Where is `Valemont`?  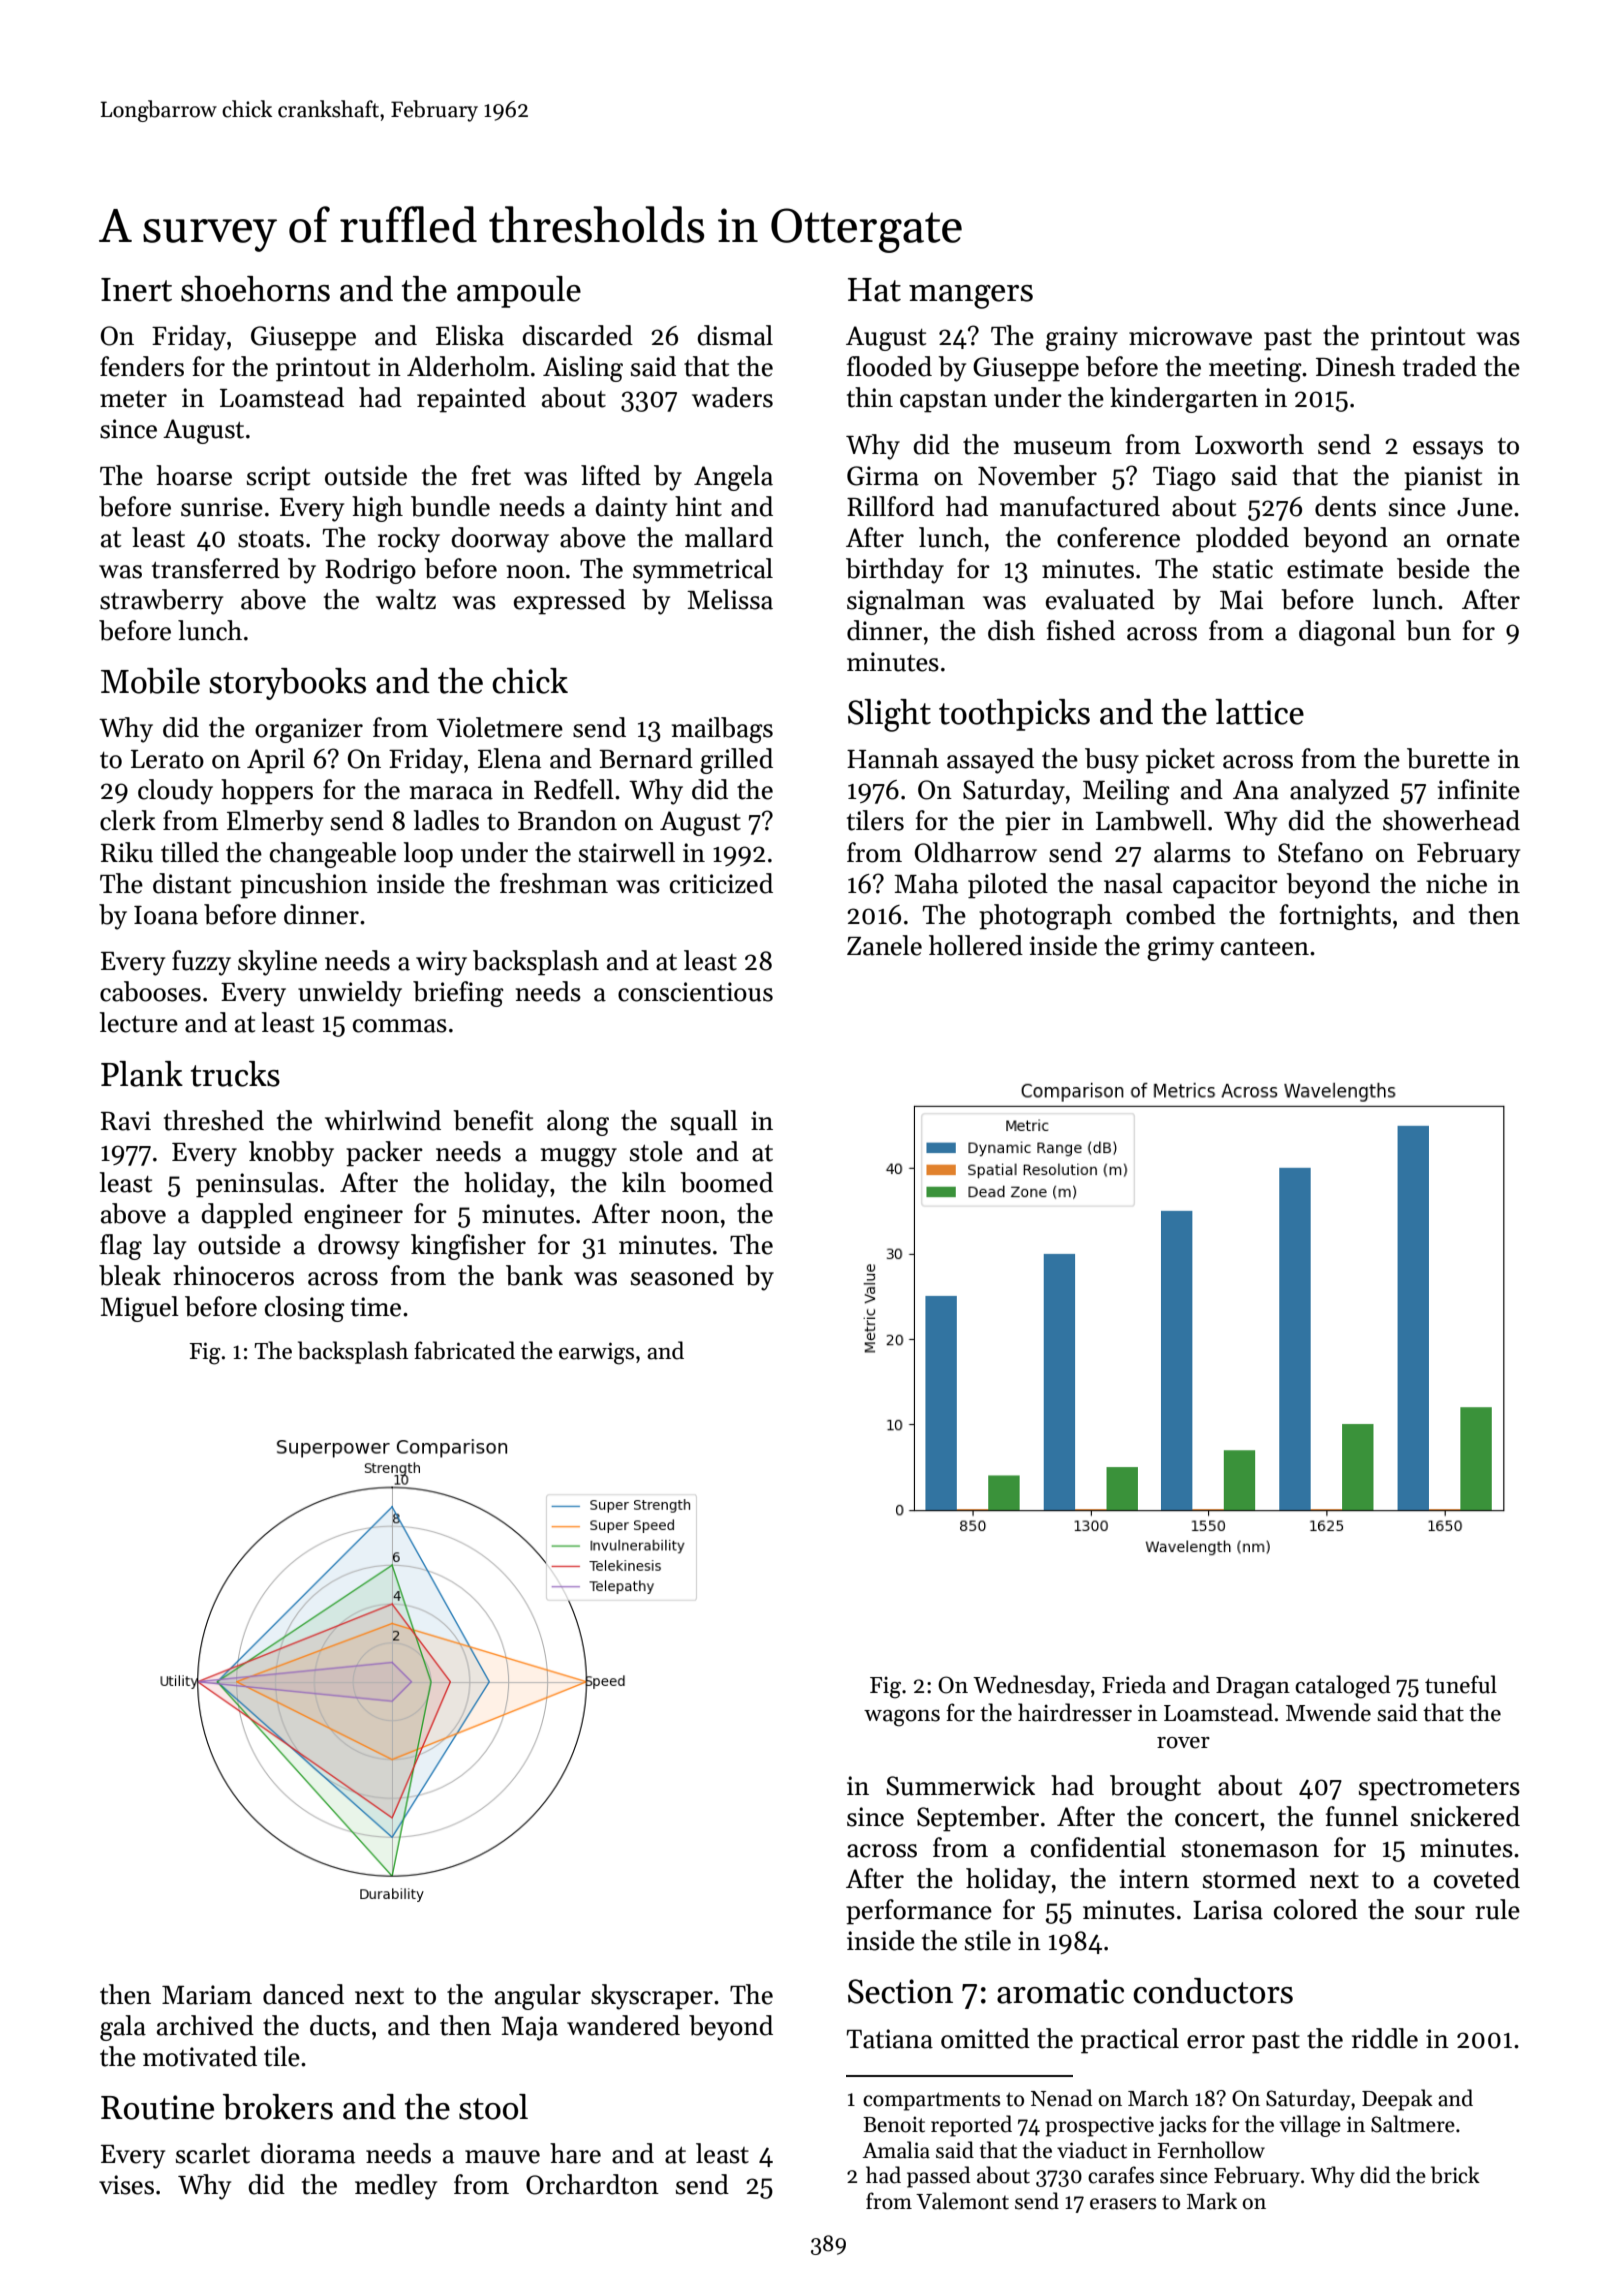
Valemont is located at coordinates (962, 2201).
